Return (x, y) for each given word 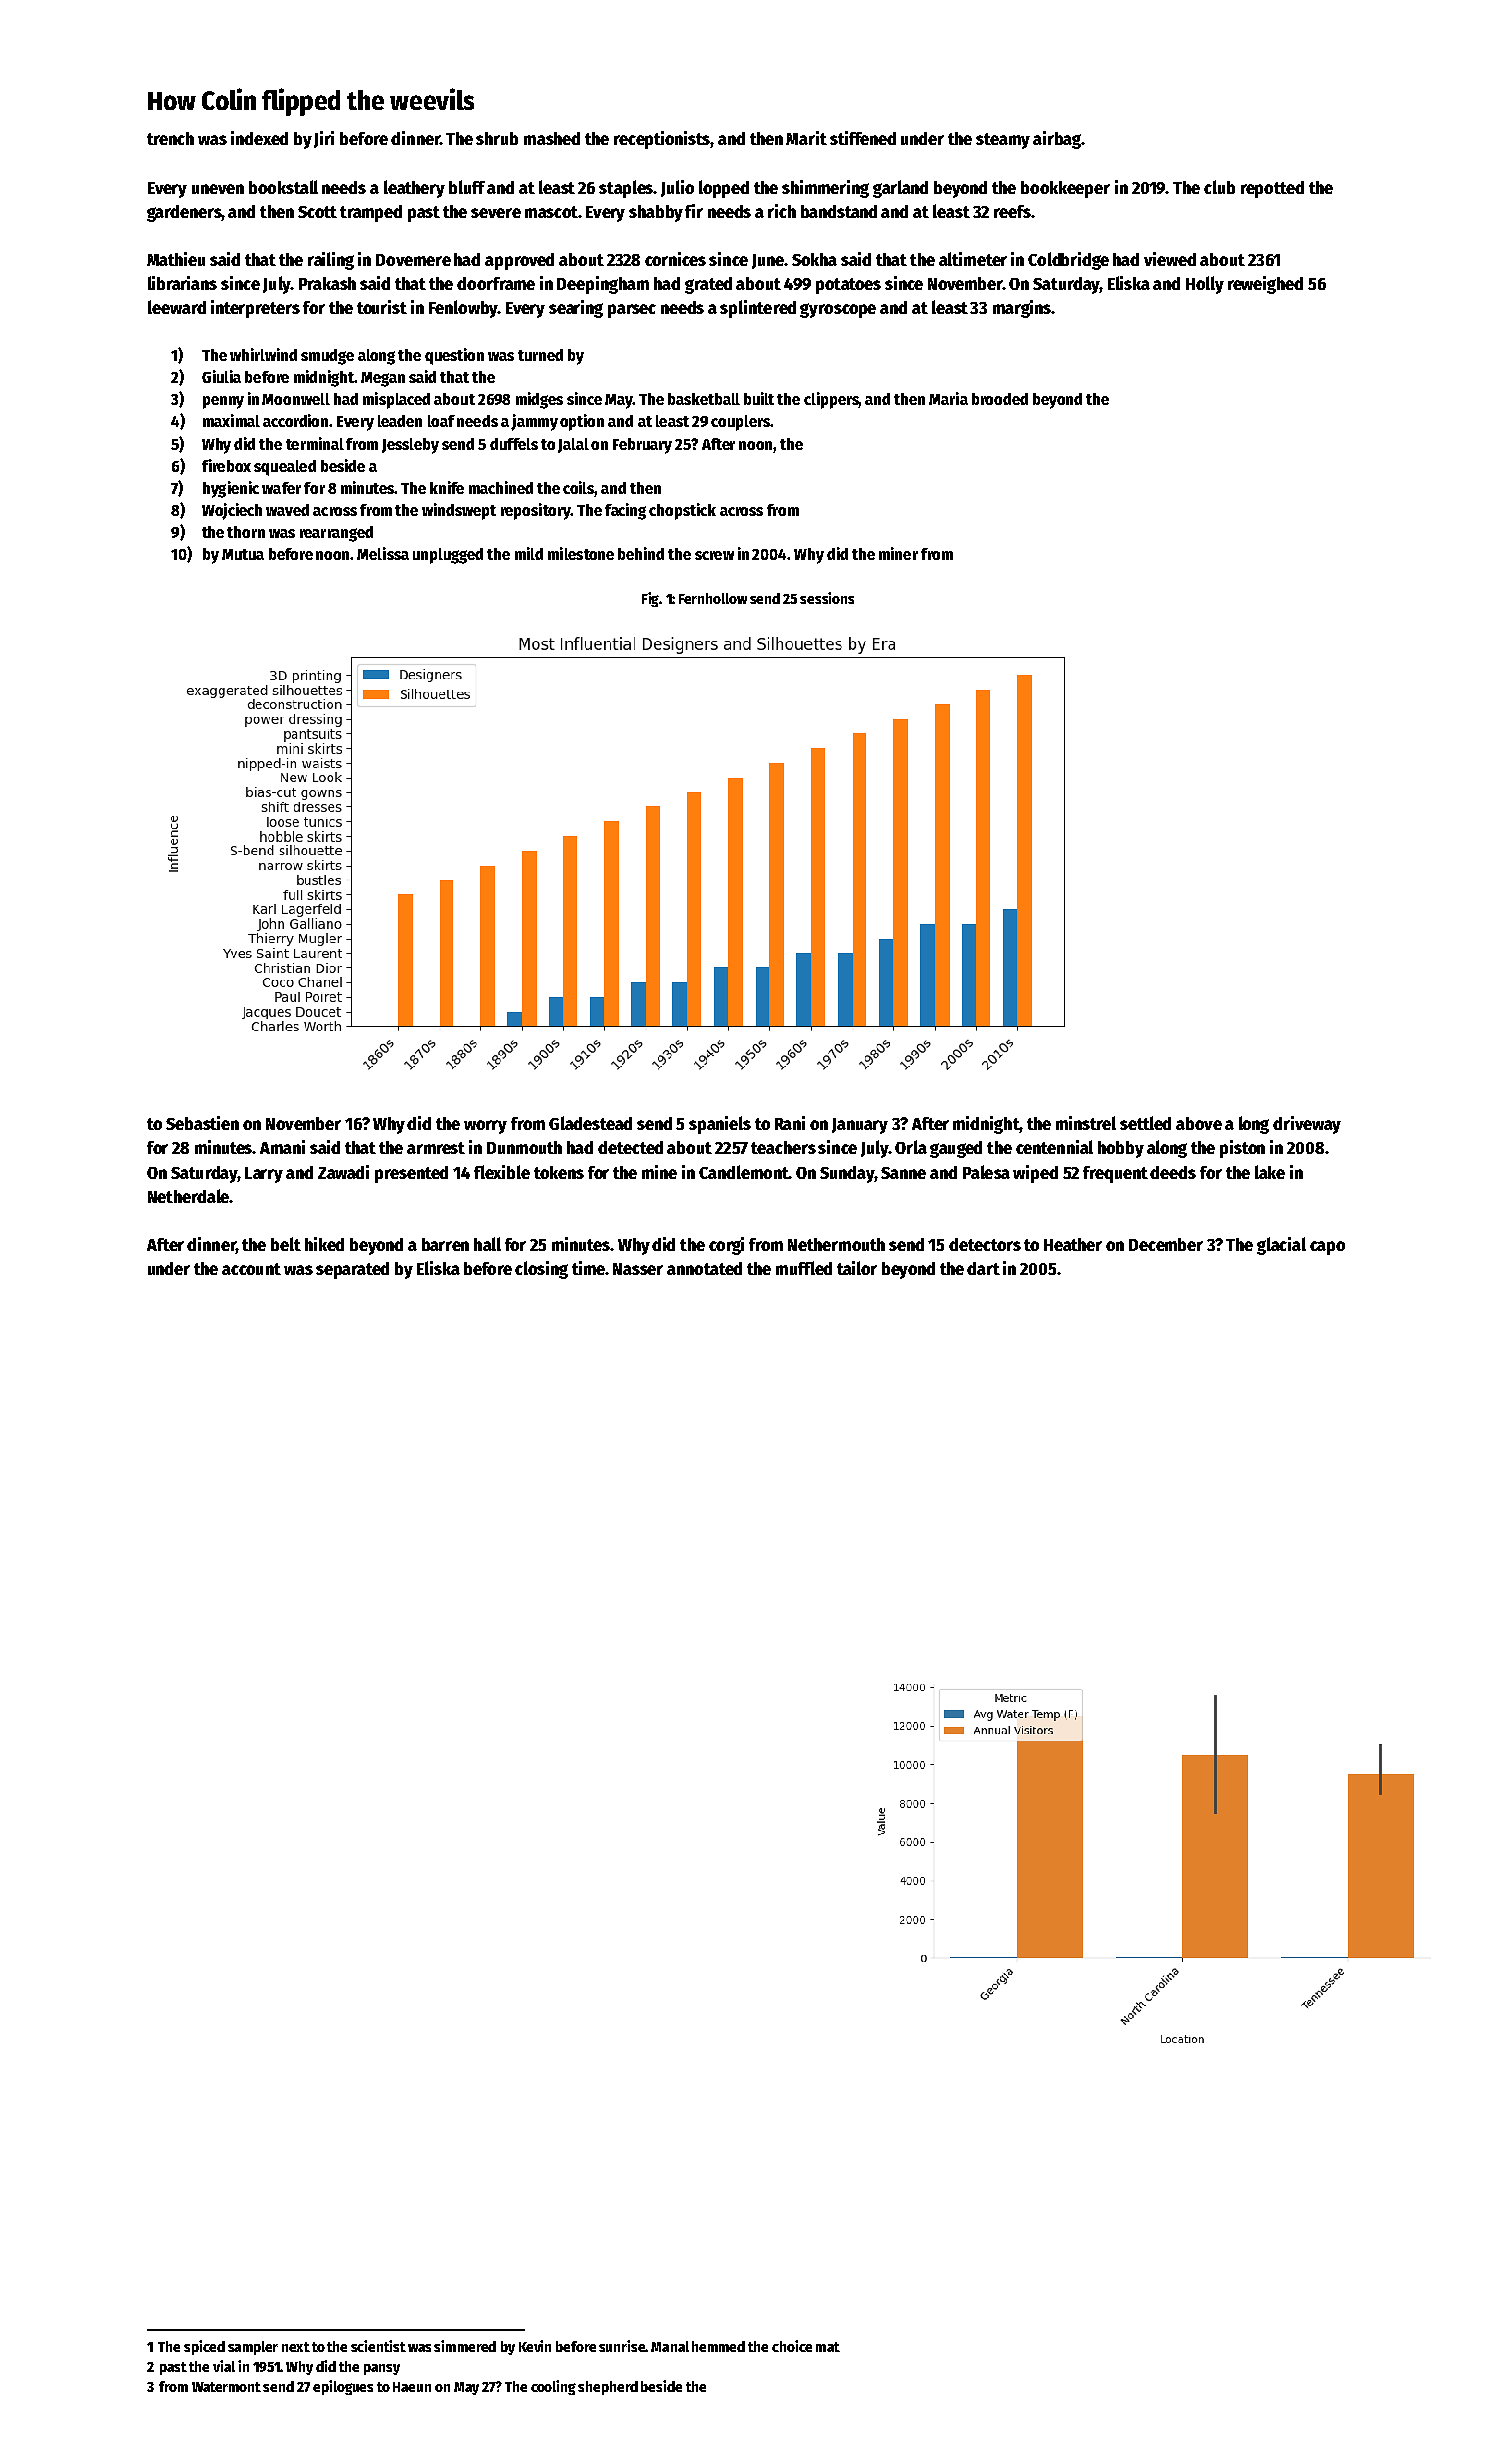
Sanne (903, 1173)
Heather (1073, 1244)
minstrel (1086, 1123)
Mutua (243, 554)
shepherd (608, 2388)
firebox (226, 465)
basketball (704, 399)
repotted (1272, 189)
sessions (827, 598)
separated (352, 1270)
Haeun (412, 2387)
